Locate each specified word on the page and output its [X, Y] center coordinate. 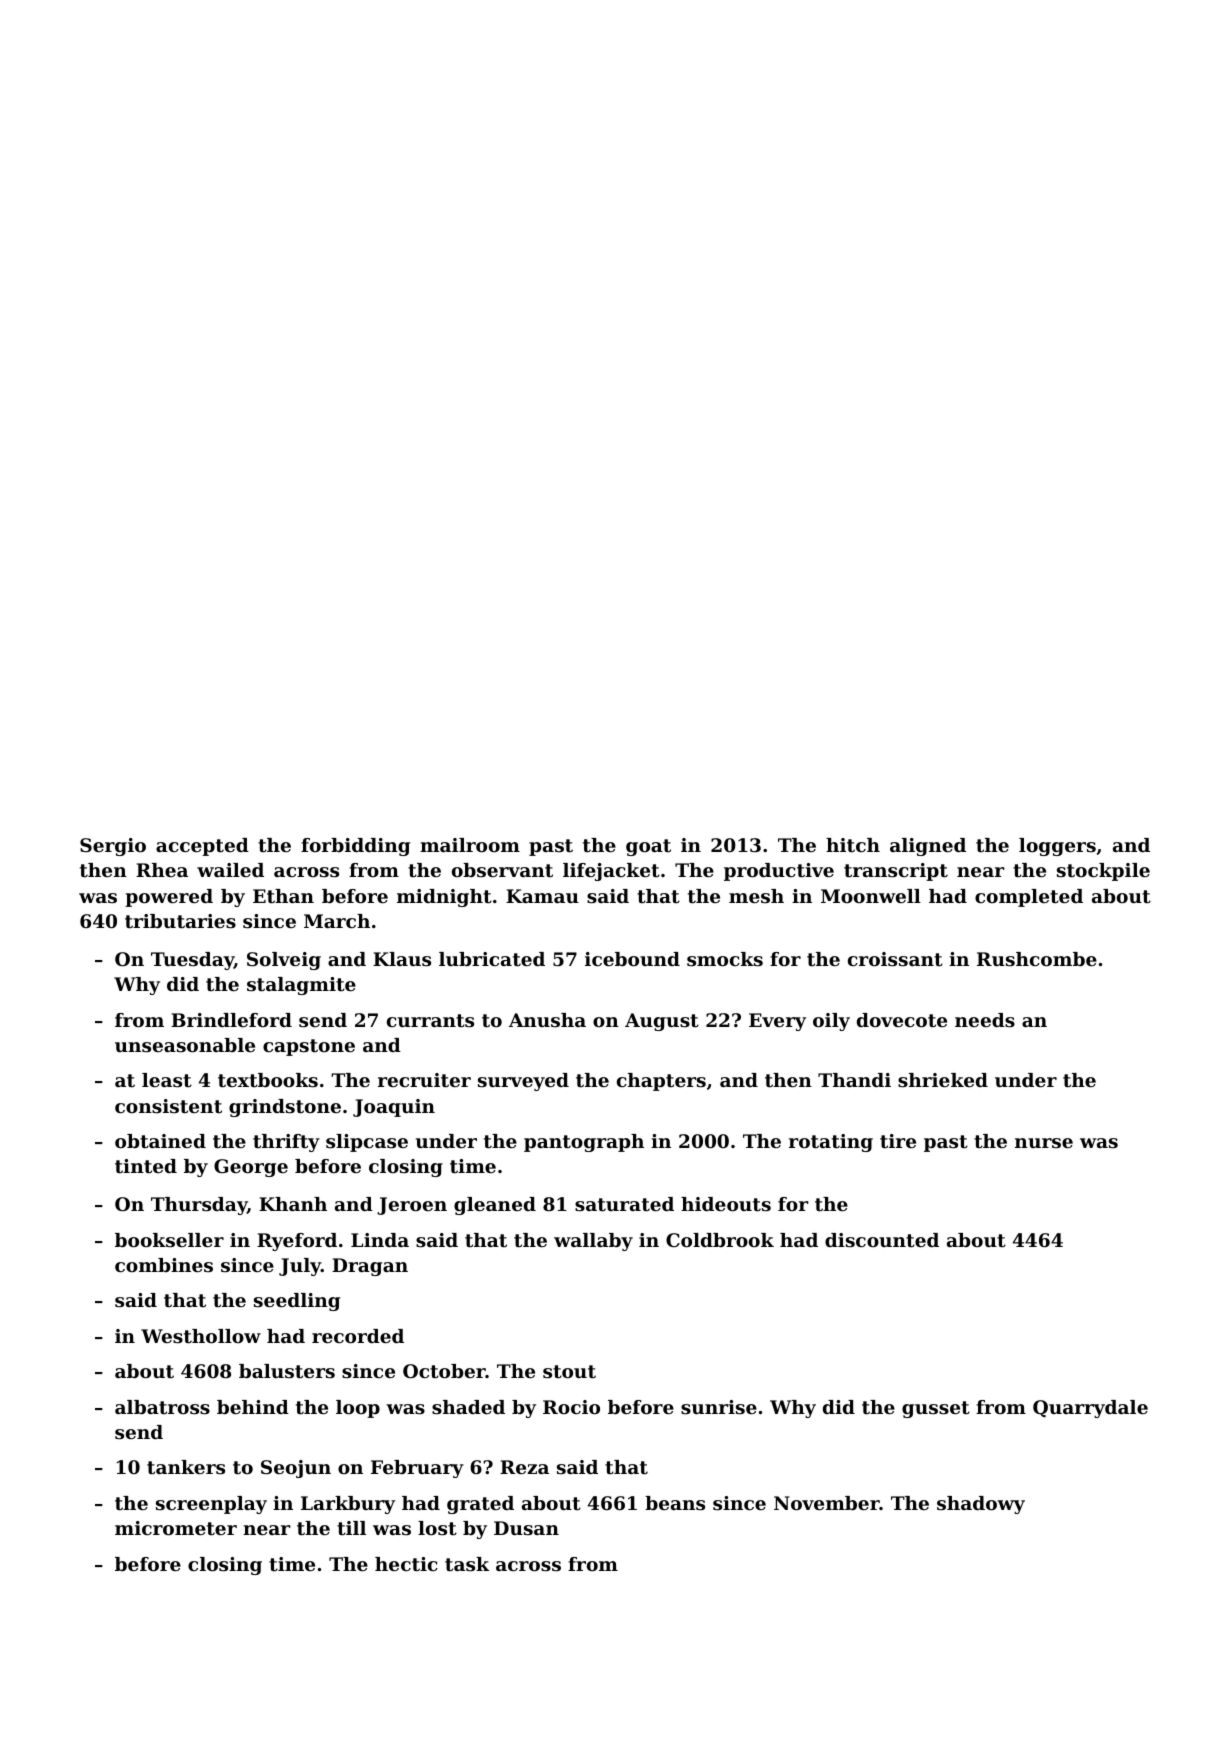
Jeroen [412, 1206]
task [467, 1564]
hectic [406, 1564]
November [827, 1503]
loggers [1057, 847]
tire [898, 1141]
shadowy [981, 1505]
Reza [524, 1467]
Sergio [113, 847]
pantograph [584, 1143]
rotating [831, 1143]
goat [648, 847]
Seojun [296, 1469]
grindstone [285, 1108]
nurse [1044, 1143]
